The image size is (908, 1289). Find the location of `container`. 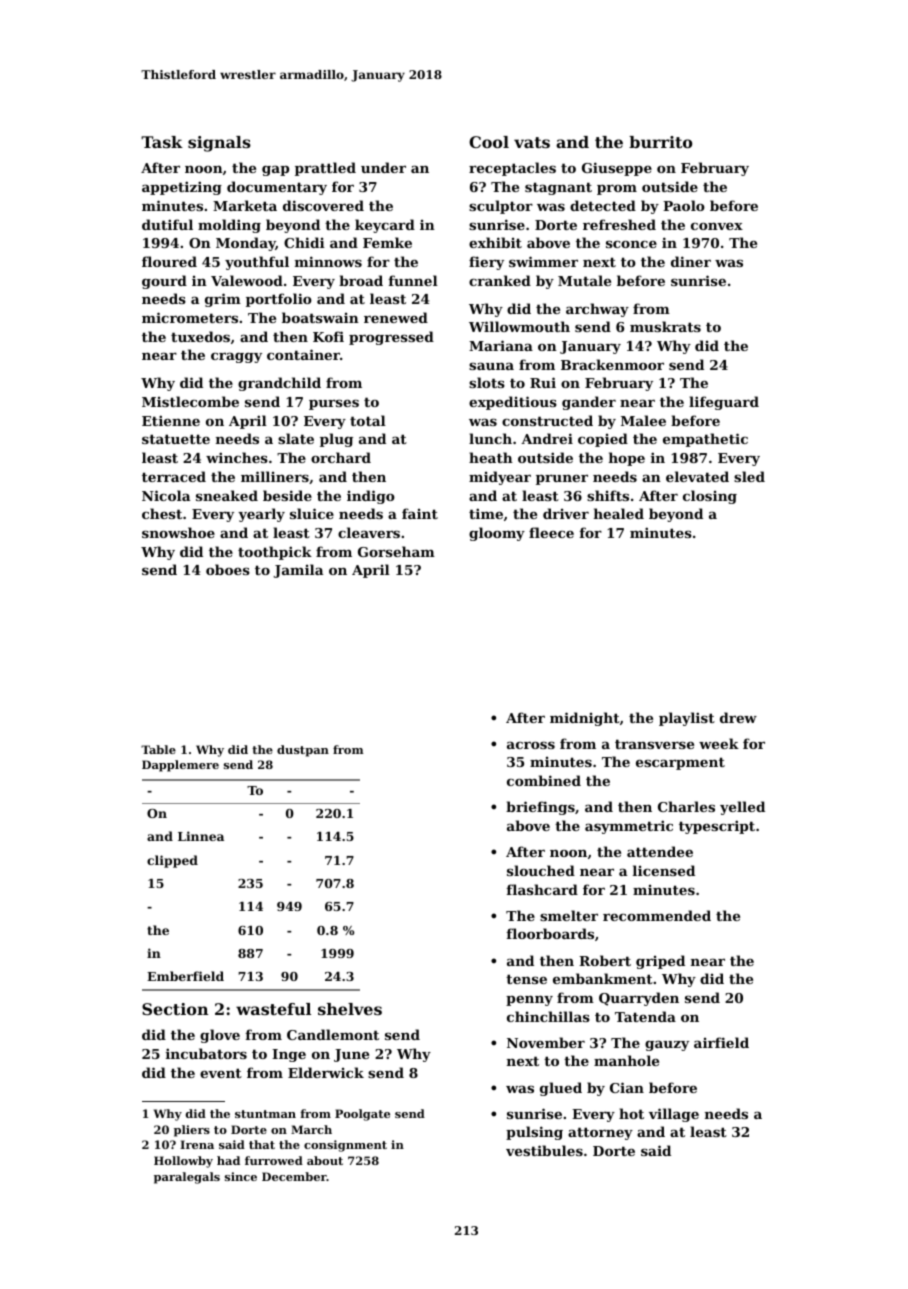

container is located at coordinates (303, 354).
